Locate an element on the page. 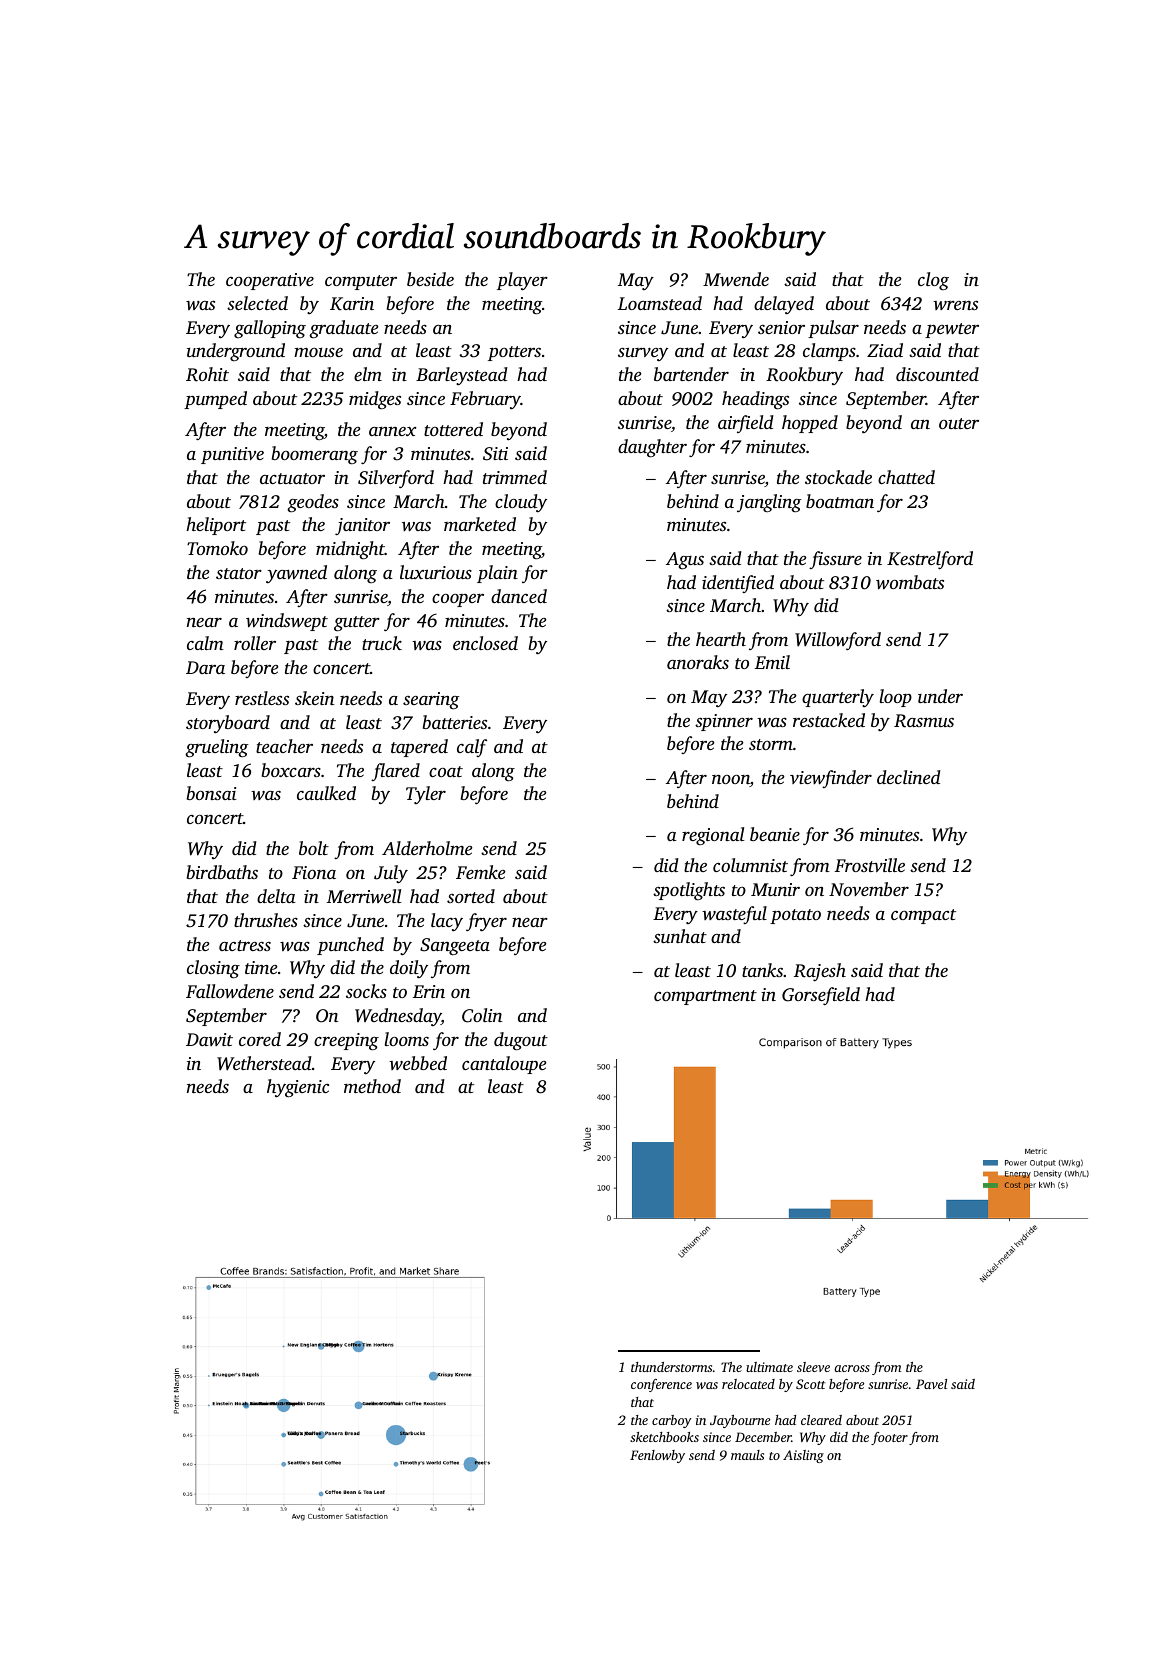 The height and width of the image is (1654, 1165). cantaloupe is located at coordinates (504, 1065).
